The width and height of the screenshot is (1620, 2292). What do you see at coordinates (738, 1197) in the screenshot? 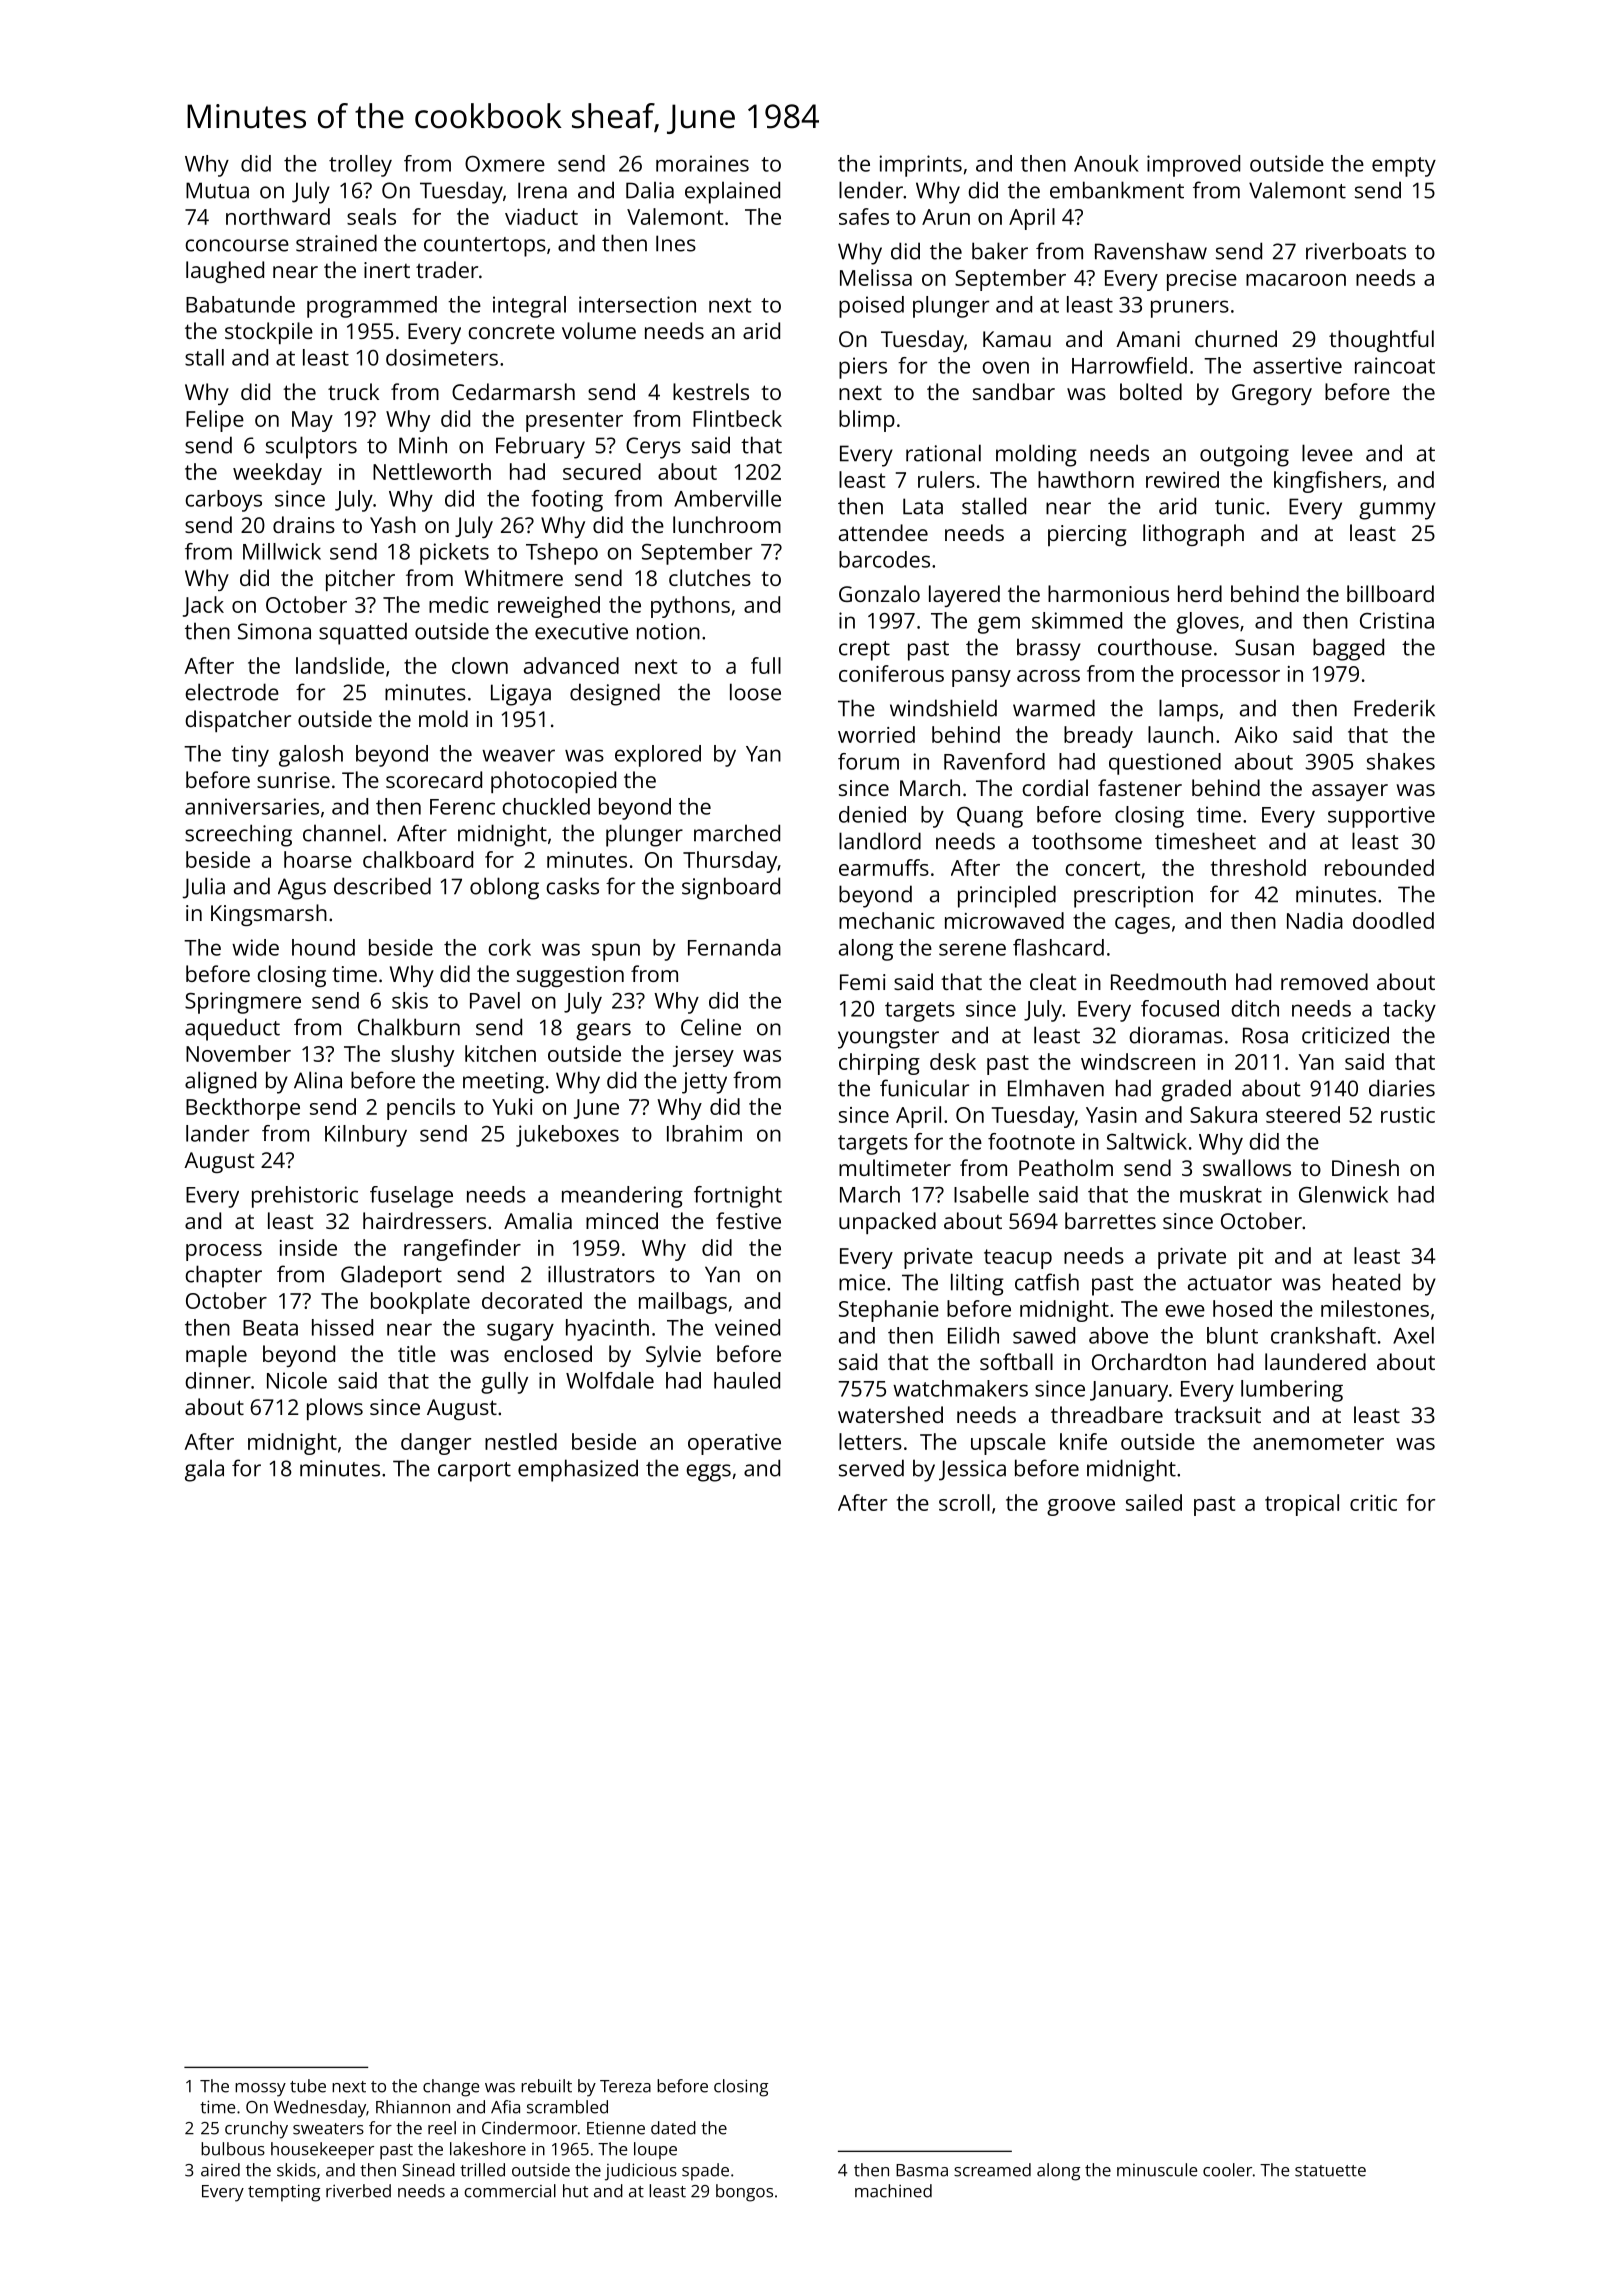
I see `fortnight` at bounding box center [738, 1197].
